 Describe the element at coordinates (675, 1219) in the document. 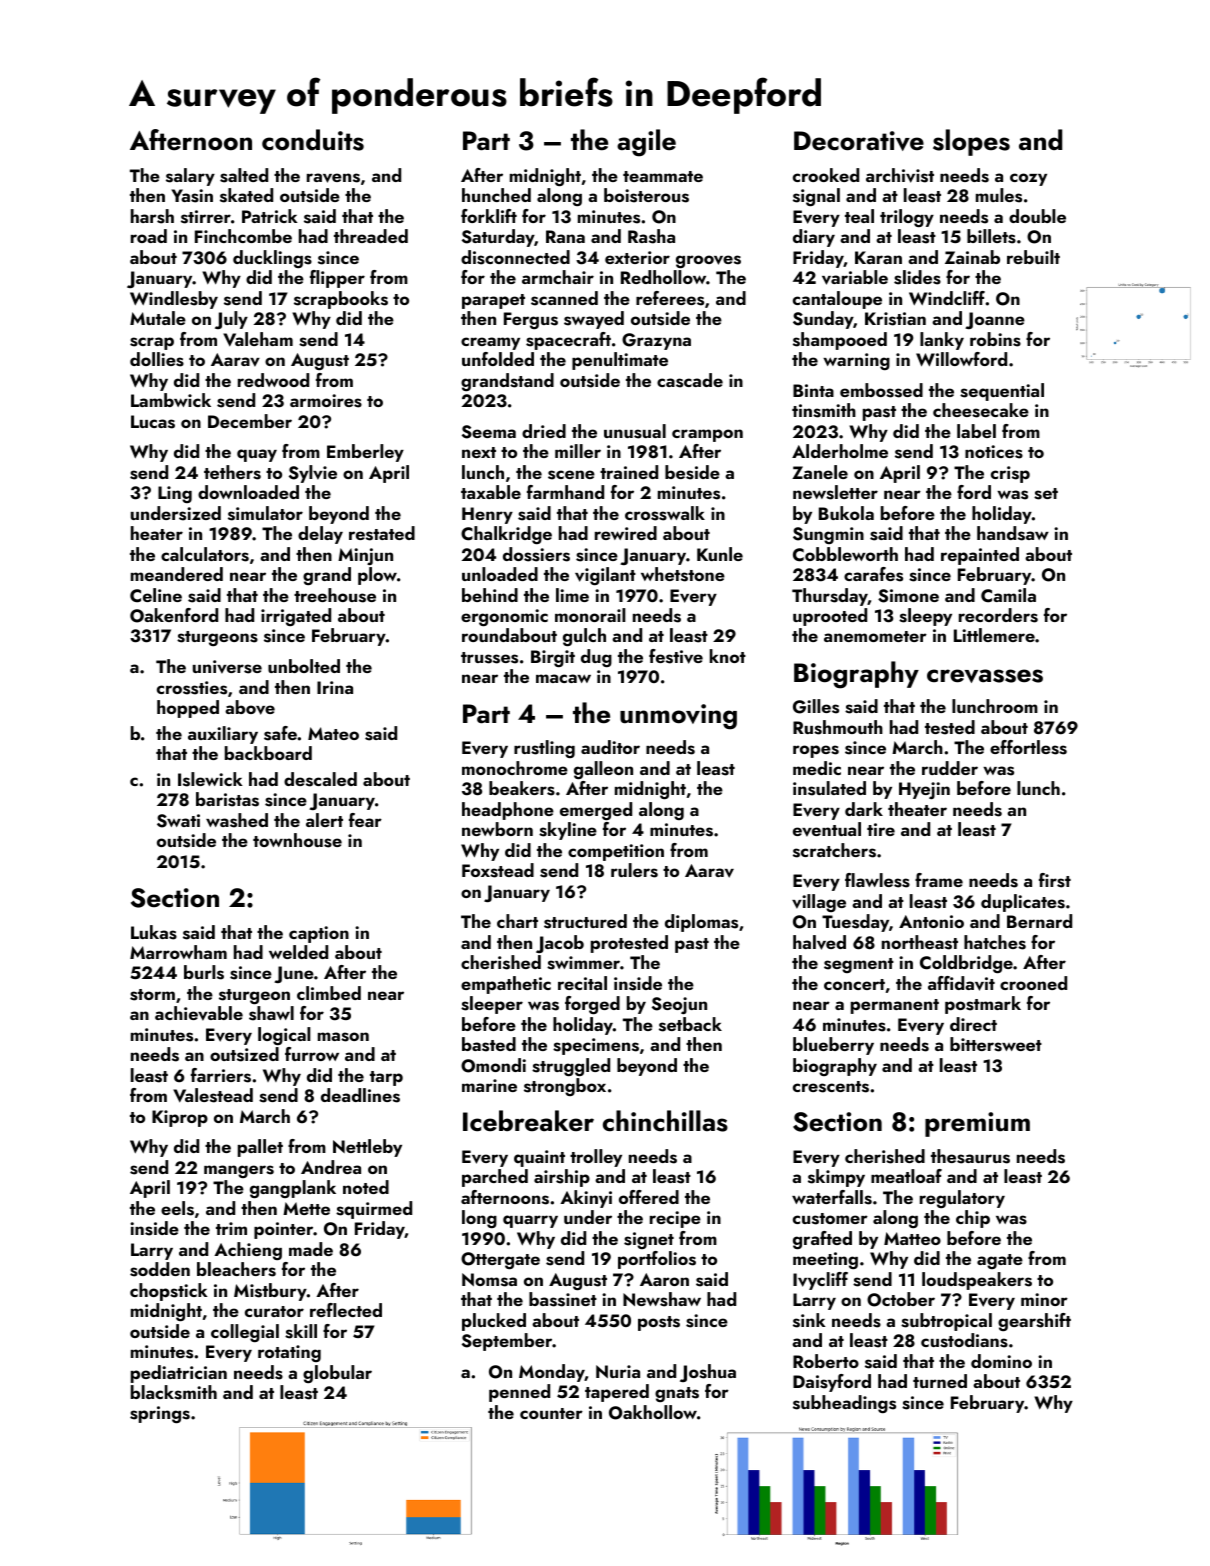

I see `recipe` at that location.
